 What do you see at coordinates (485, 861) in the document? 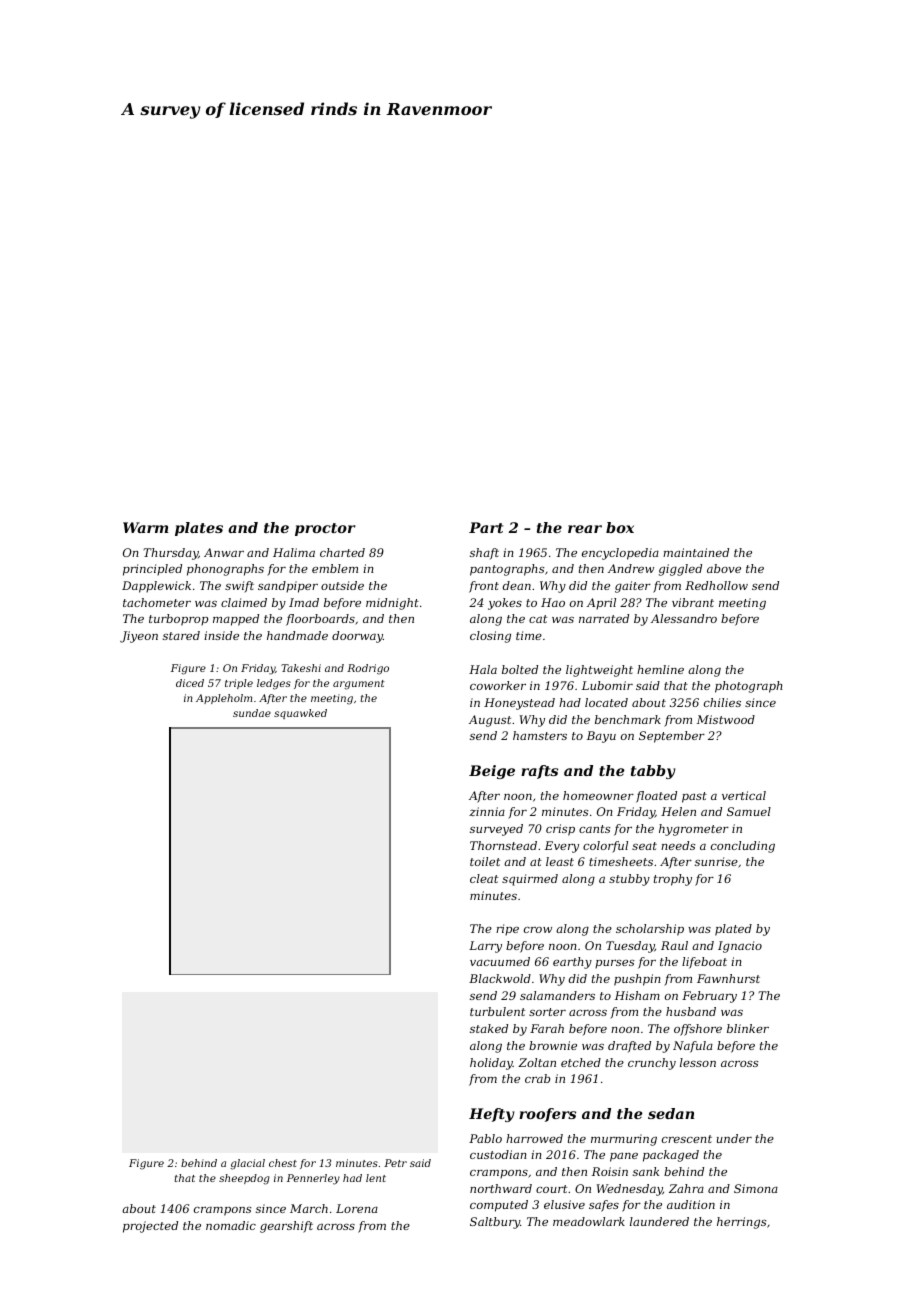
I see `toilet` at bounding box center [485, 861].
